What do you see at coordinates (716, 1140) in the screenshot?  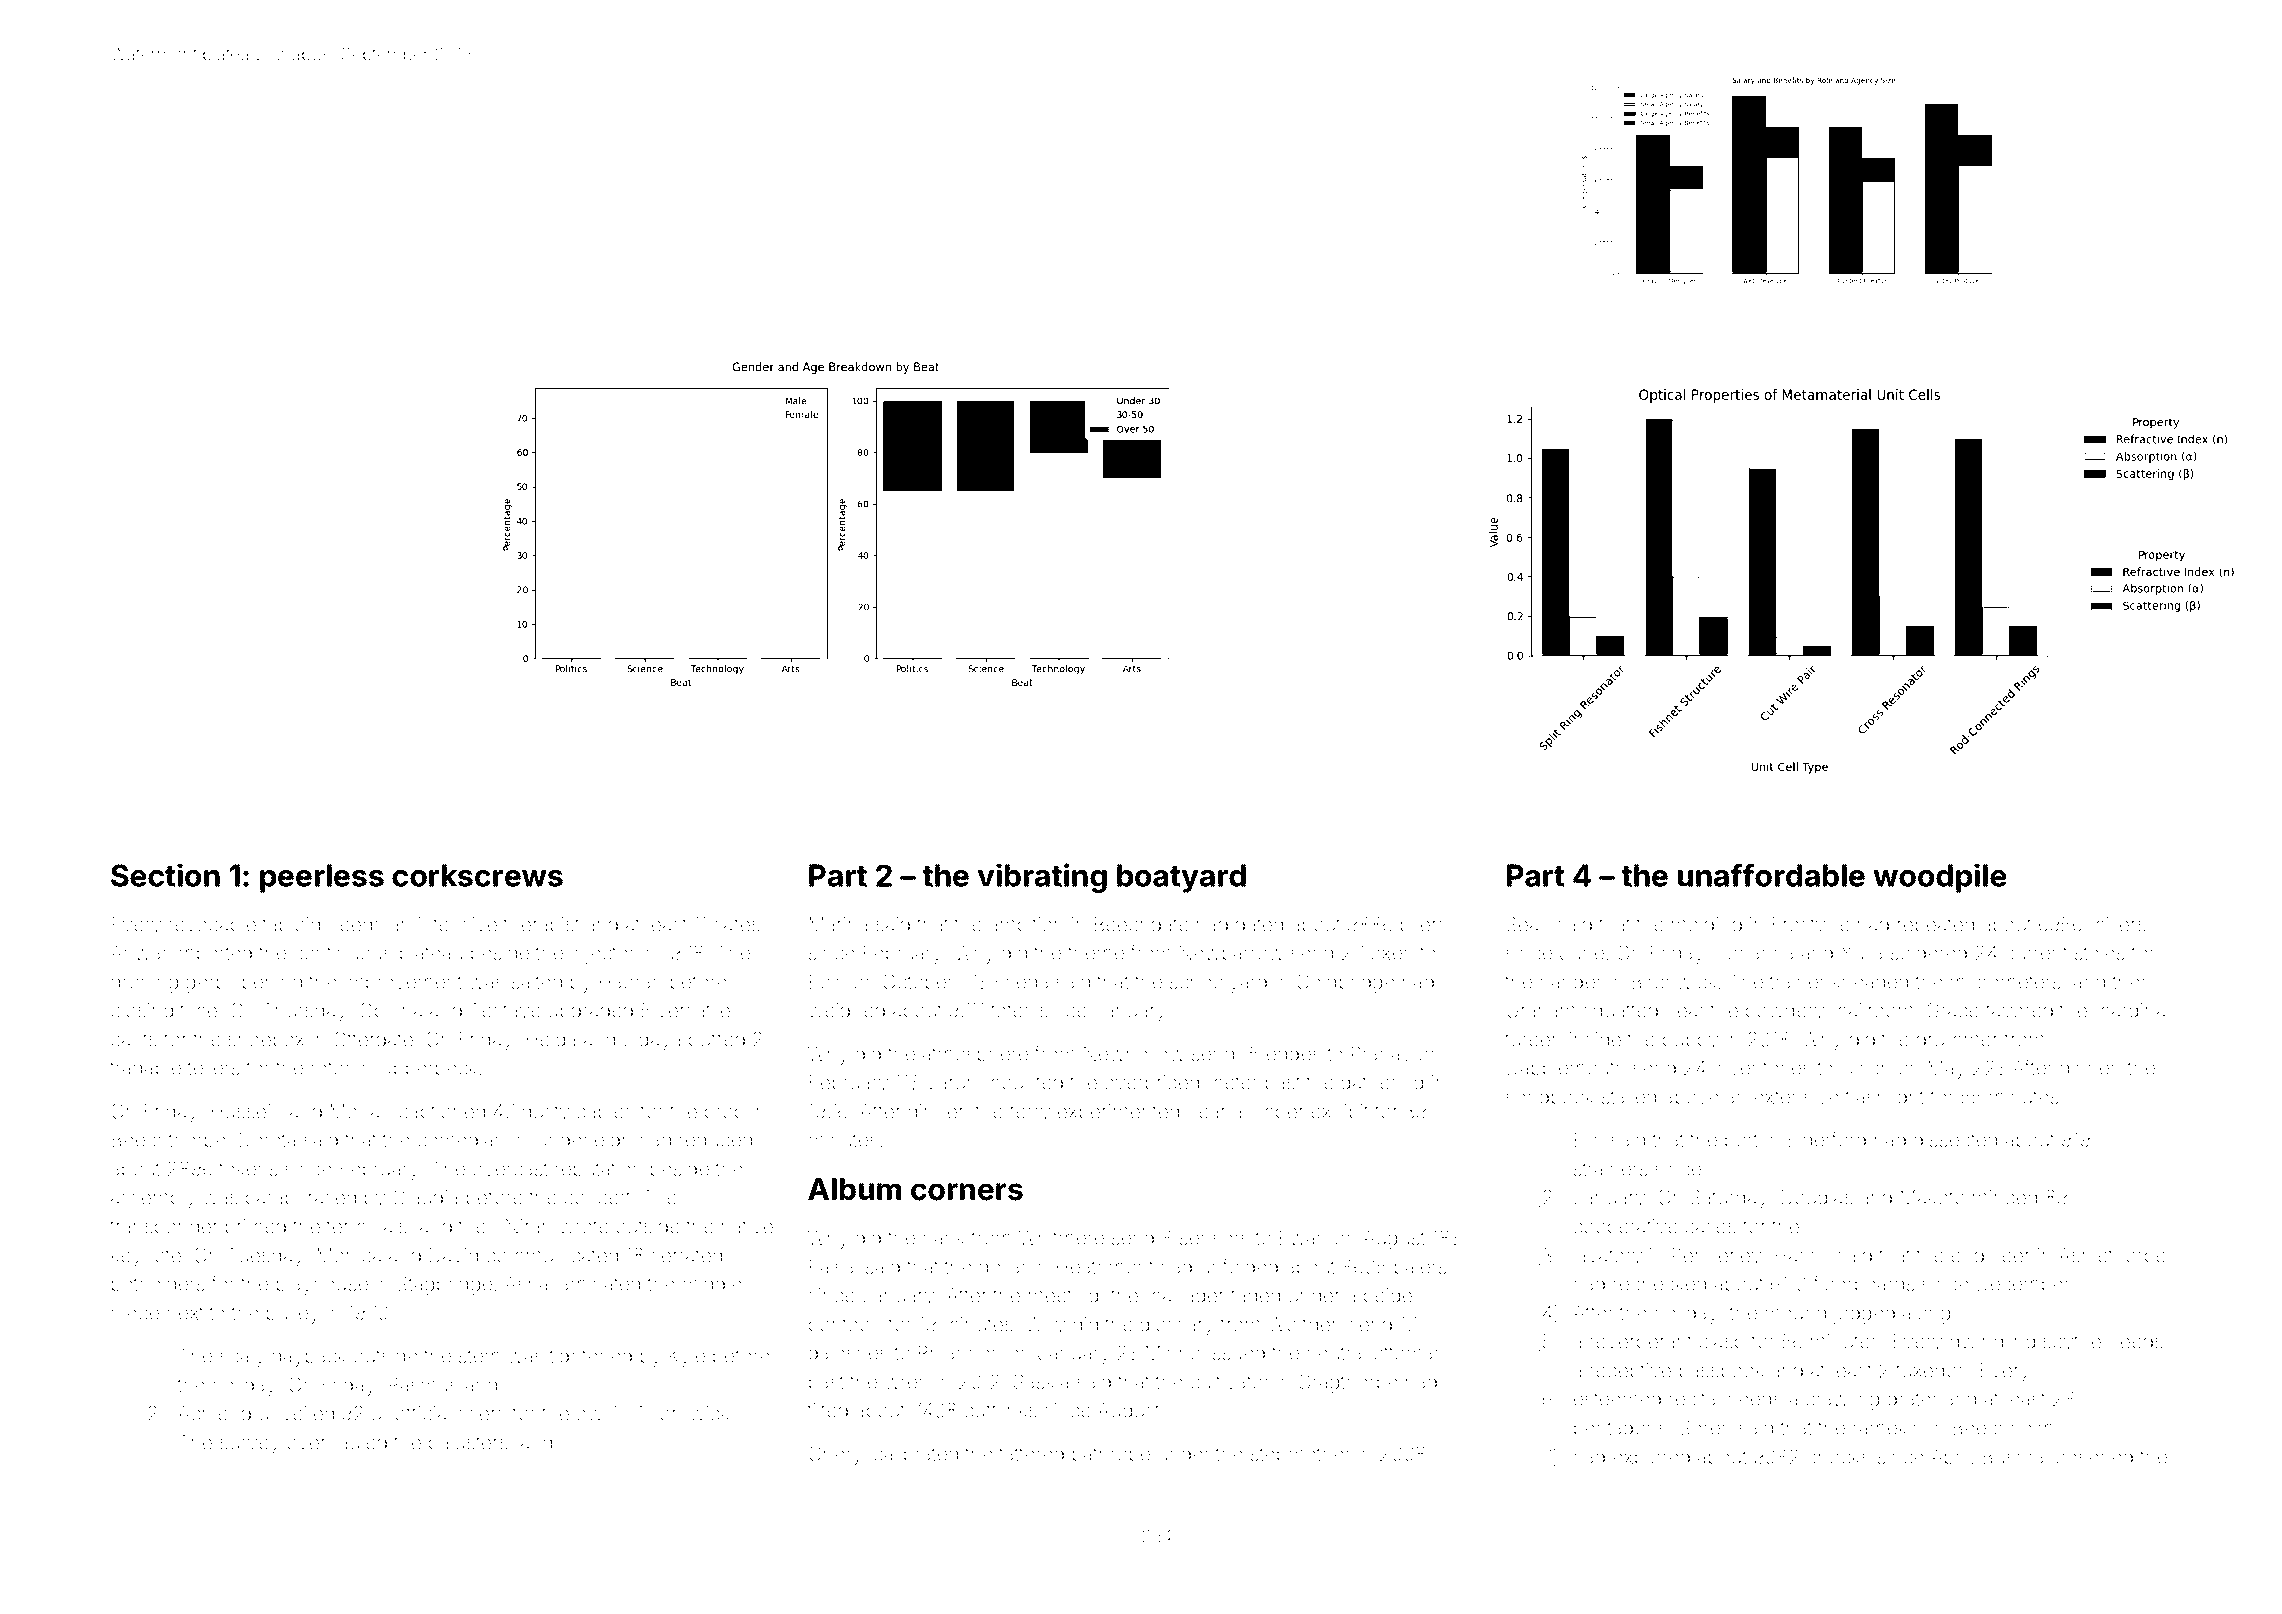 I see `reduced` at bounding box center [716, 1140].
